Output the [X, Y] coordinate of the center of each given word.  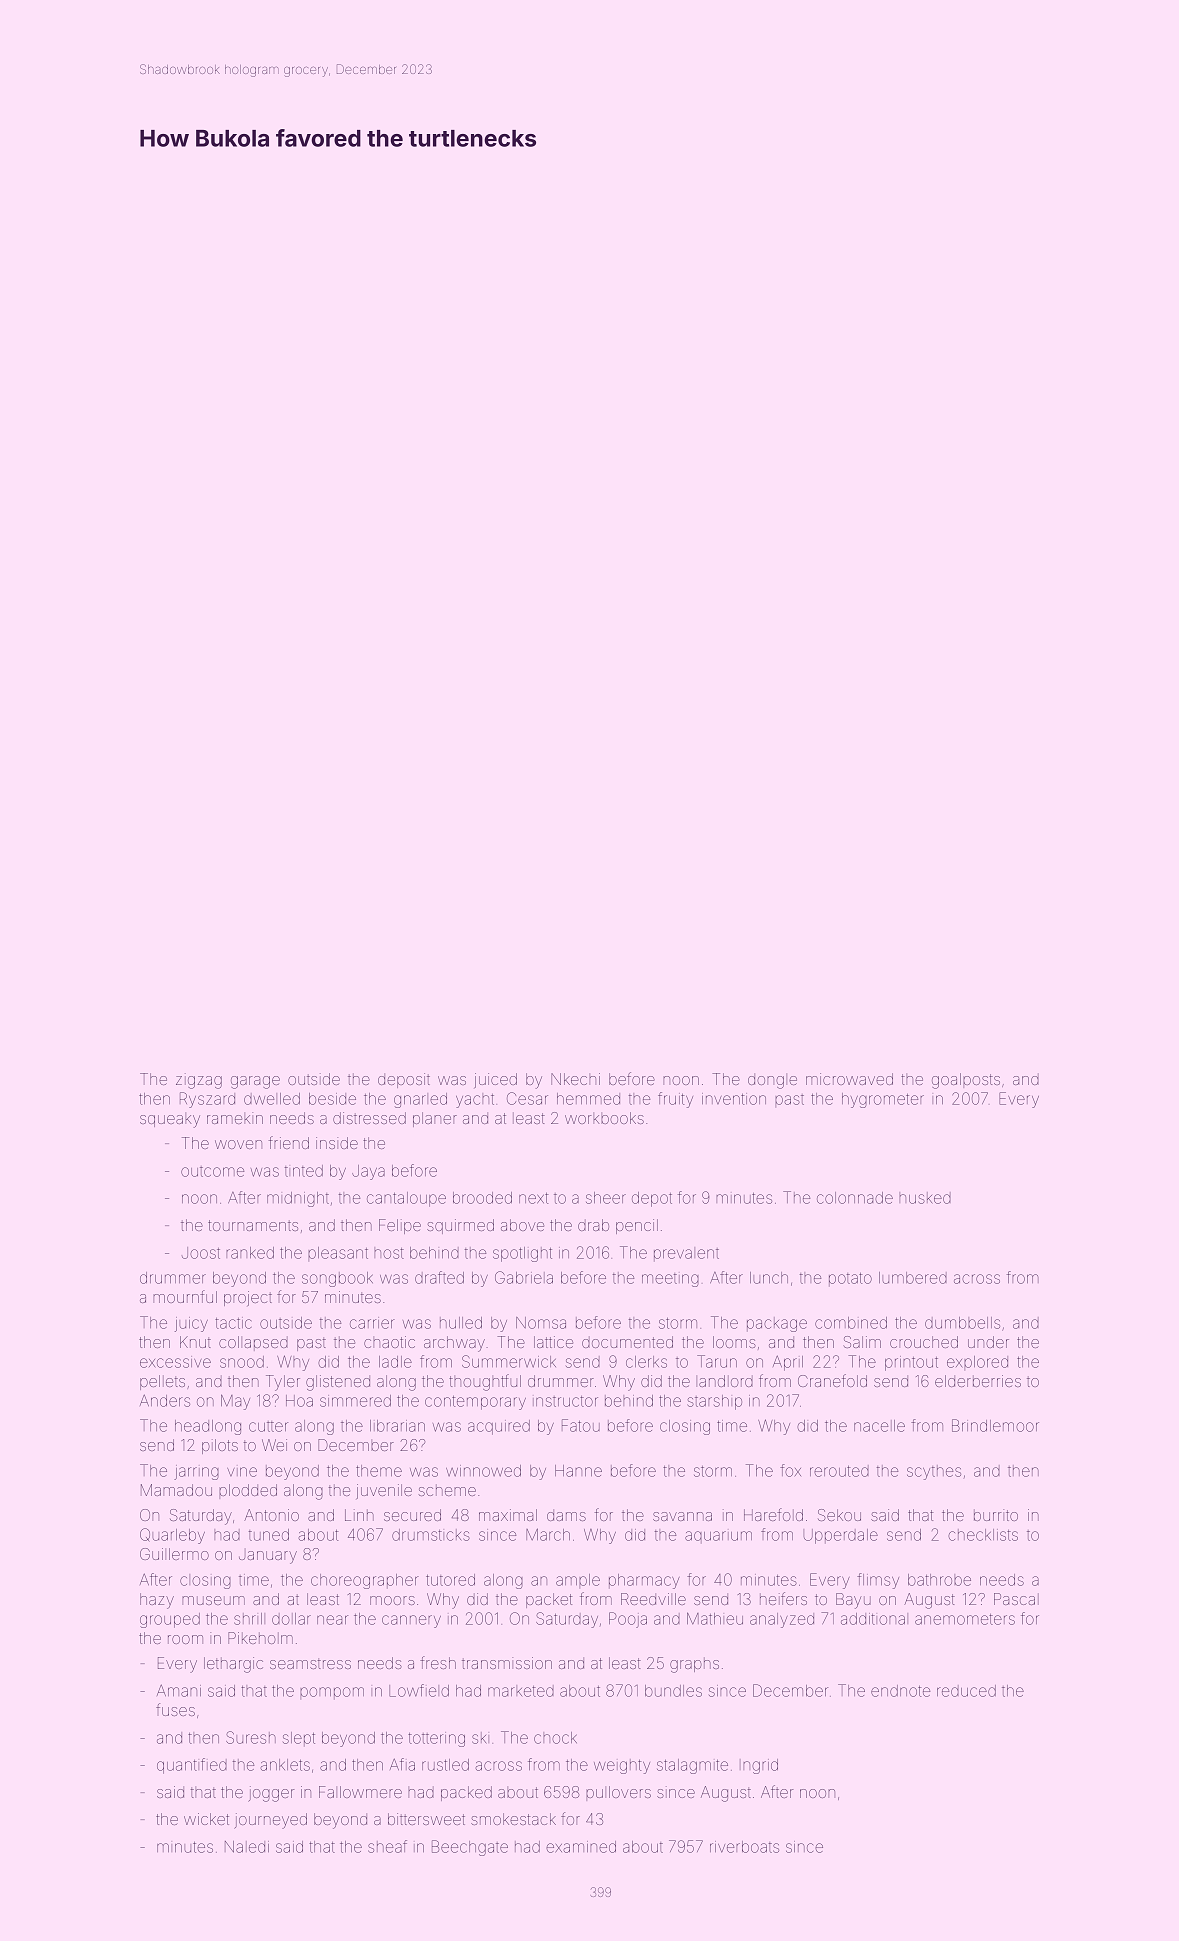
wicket [206, 1819]
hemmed [588, 1099]
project [248, 1298]
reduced [966, 1691]
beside [332, 1099]
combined [851, 1323]
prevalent [686, 1254]
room [185, 1639]
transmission [507, 1663]
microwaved [849, 1079]
